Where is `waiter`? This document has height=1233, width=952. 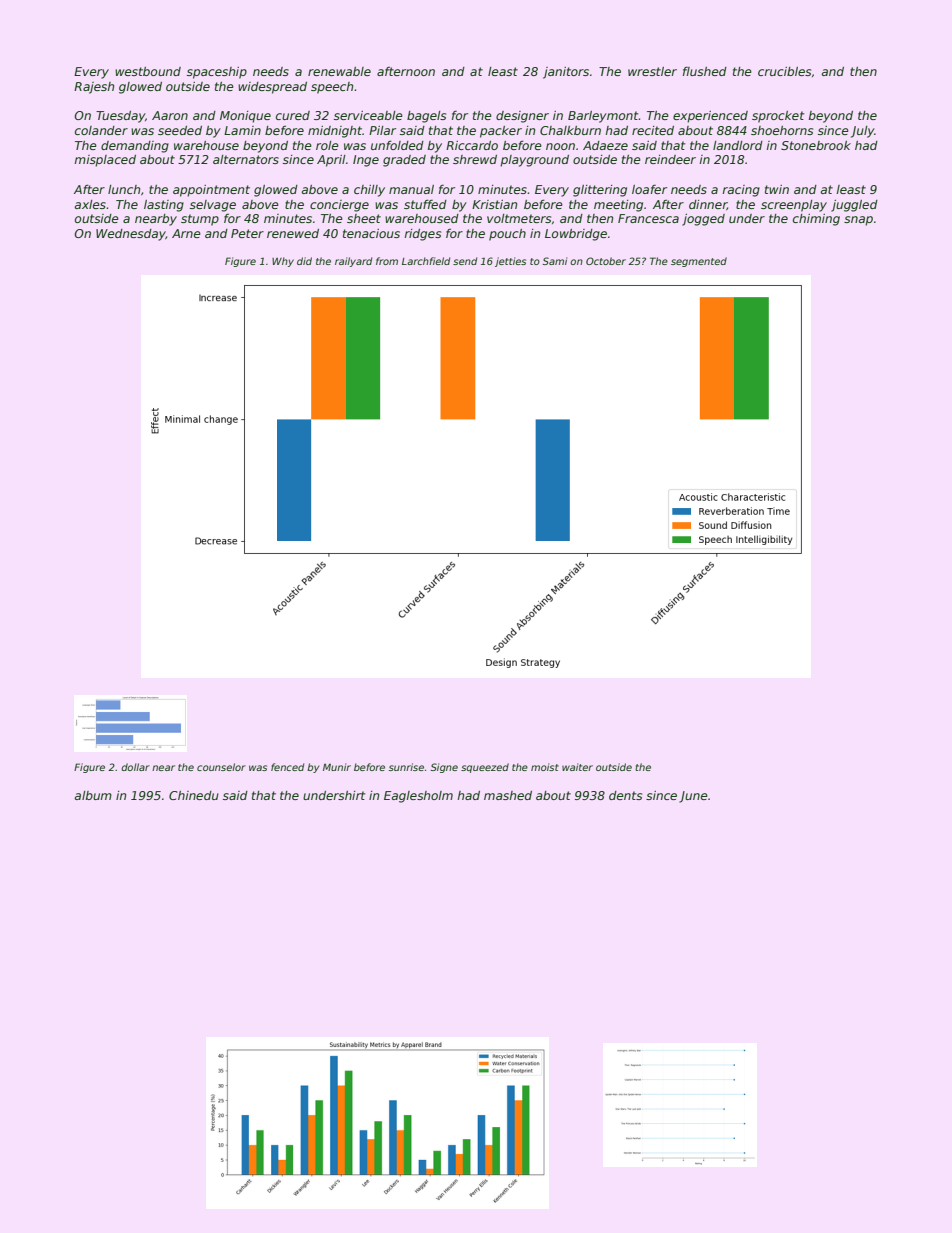 waiter is located at coordinates (577, 767).
